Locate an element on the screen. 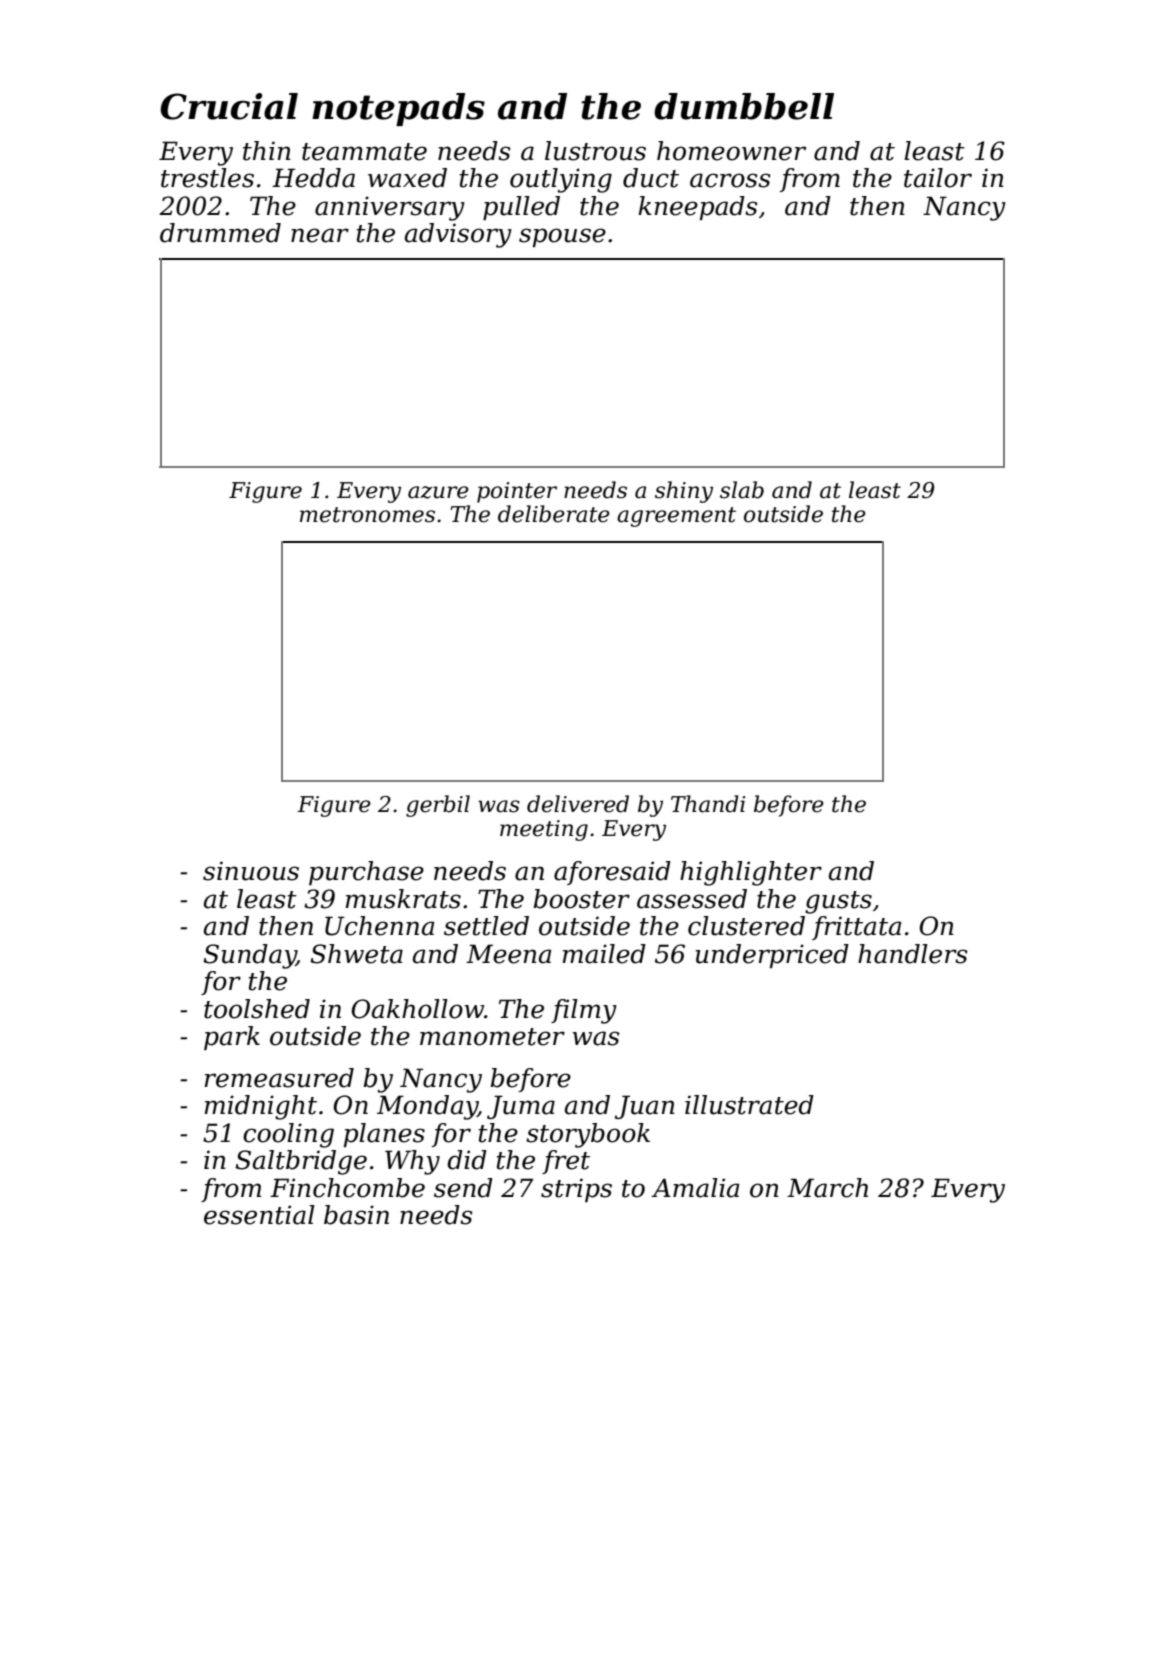 The image size is (1165, 1654). strips is located at coordinates (576, 1190).
